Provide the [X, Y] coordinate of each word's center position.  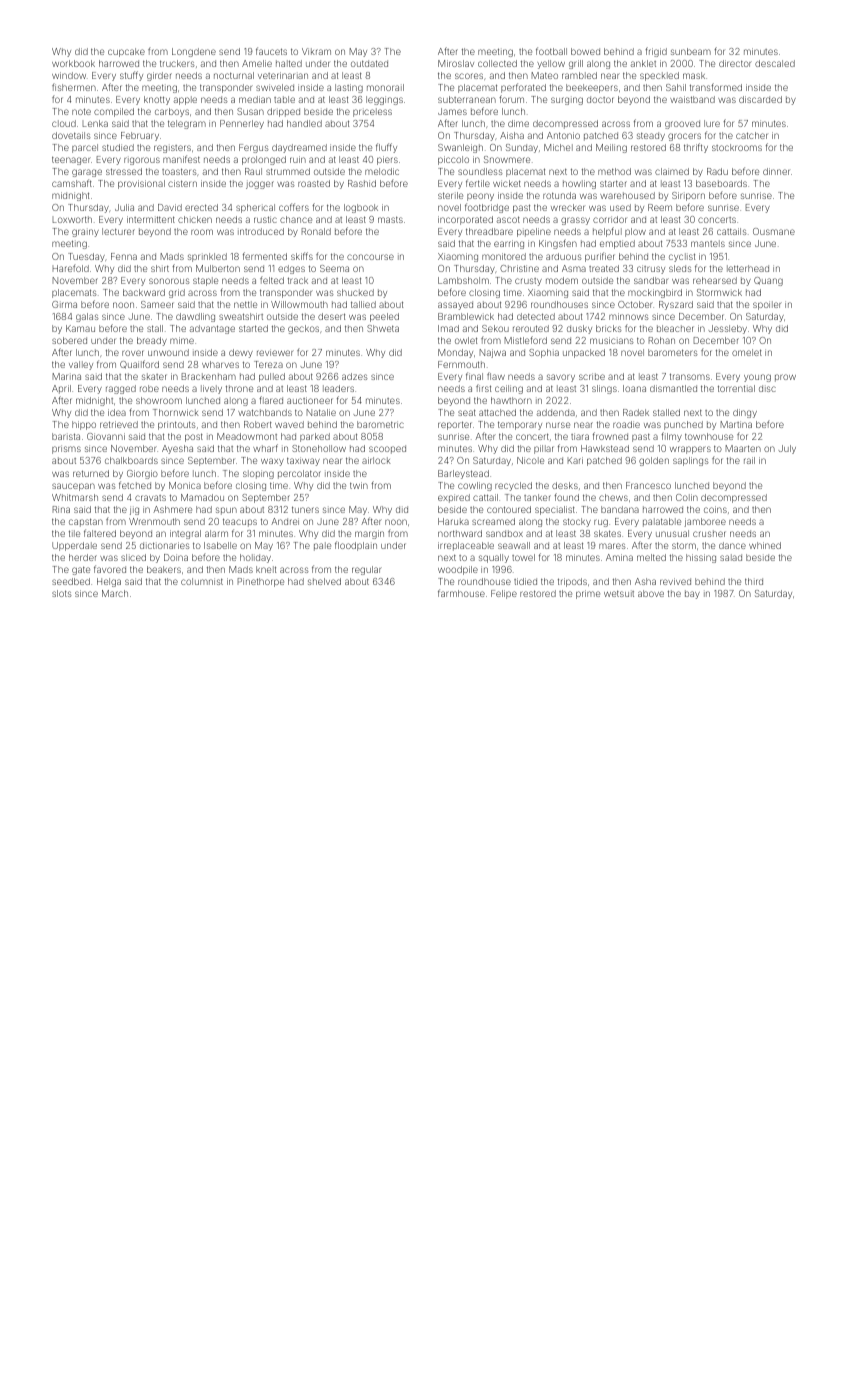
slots [62, 593]
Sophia [544, 353]
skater [154, 376]
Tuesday [86, 257]
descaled [775, 63]
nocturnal [234, 75]
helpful [607, 232]
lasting [349, 88]
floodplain [356, 546]
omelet [747, 352]
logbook [361, 208]
